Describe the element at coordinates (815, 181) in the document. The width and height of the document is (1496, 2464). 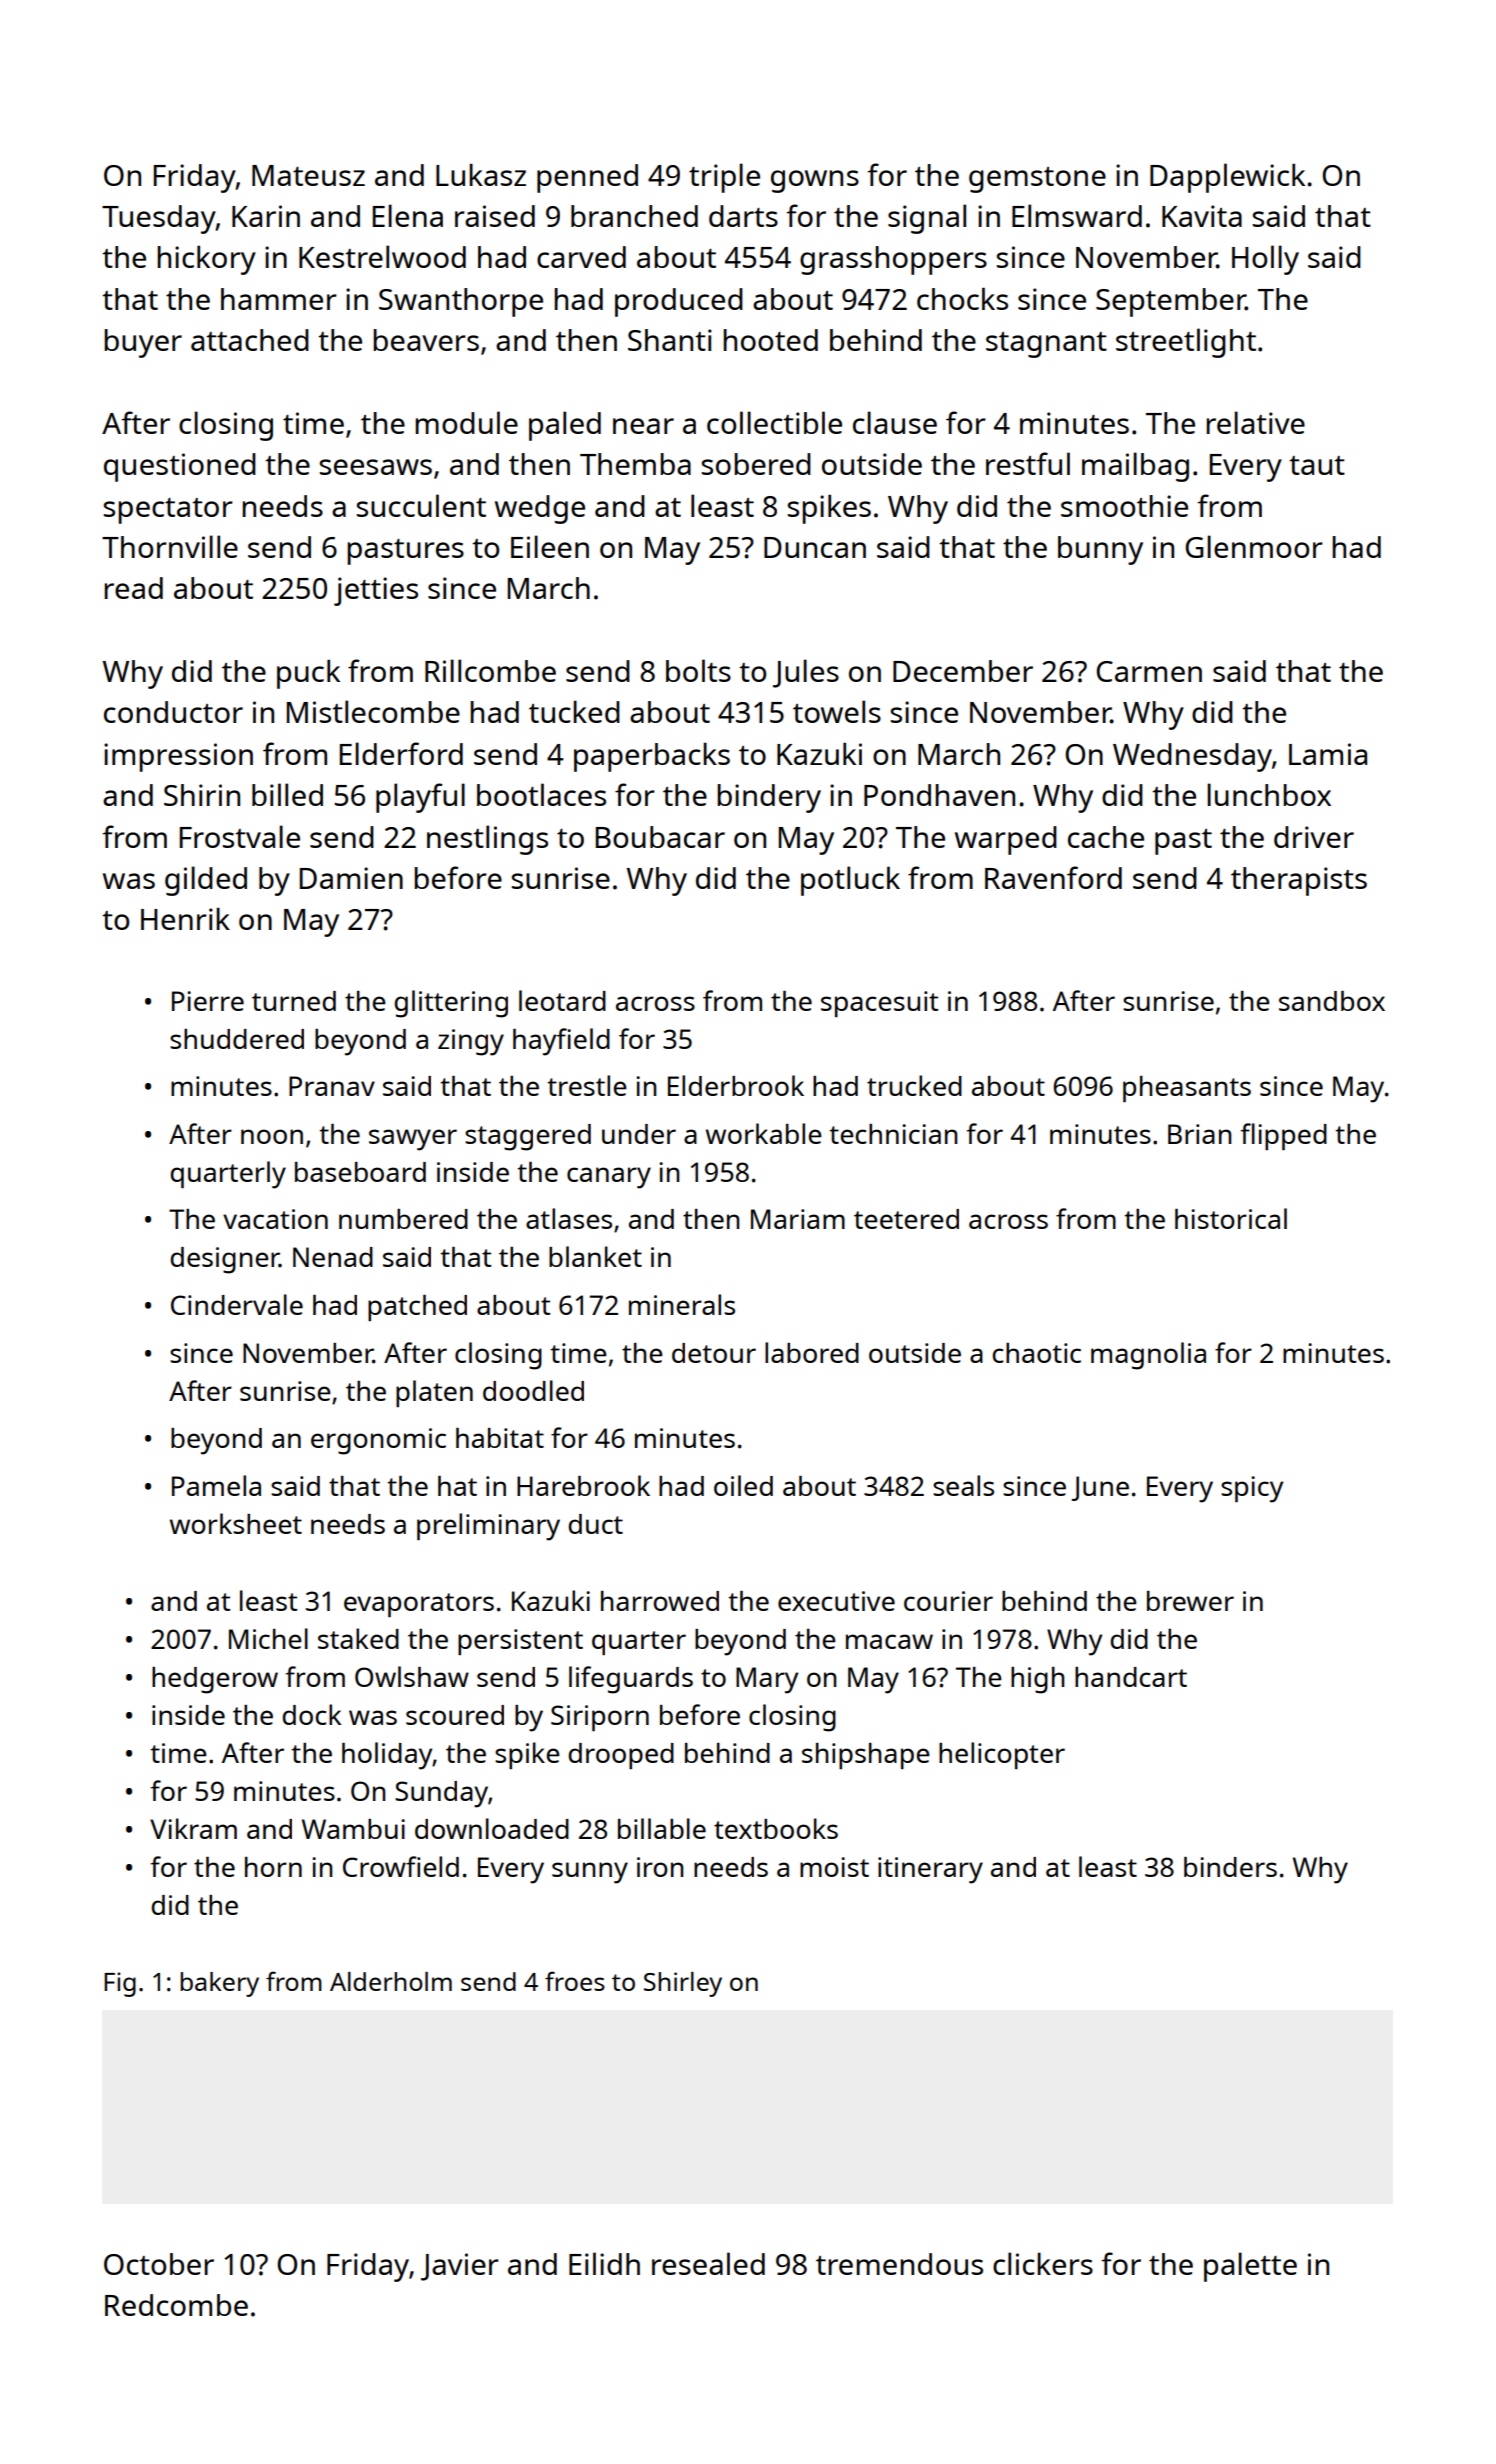
I see `gowns` at that location.
